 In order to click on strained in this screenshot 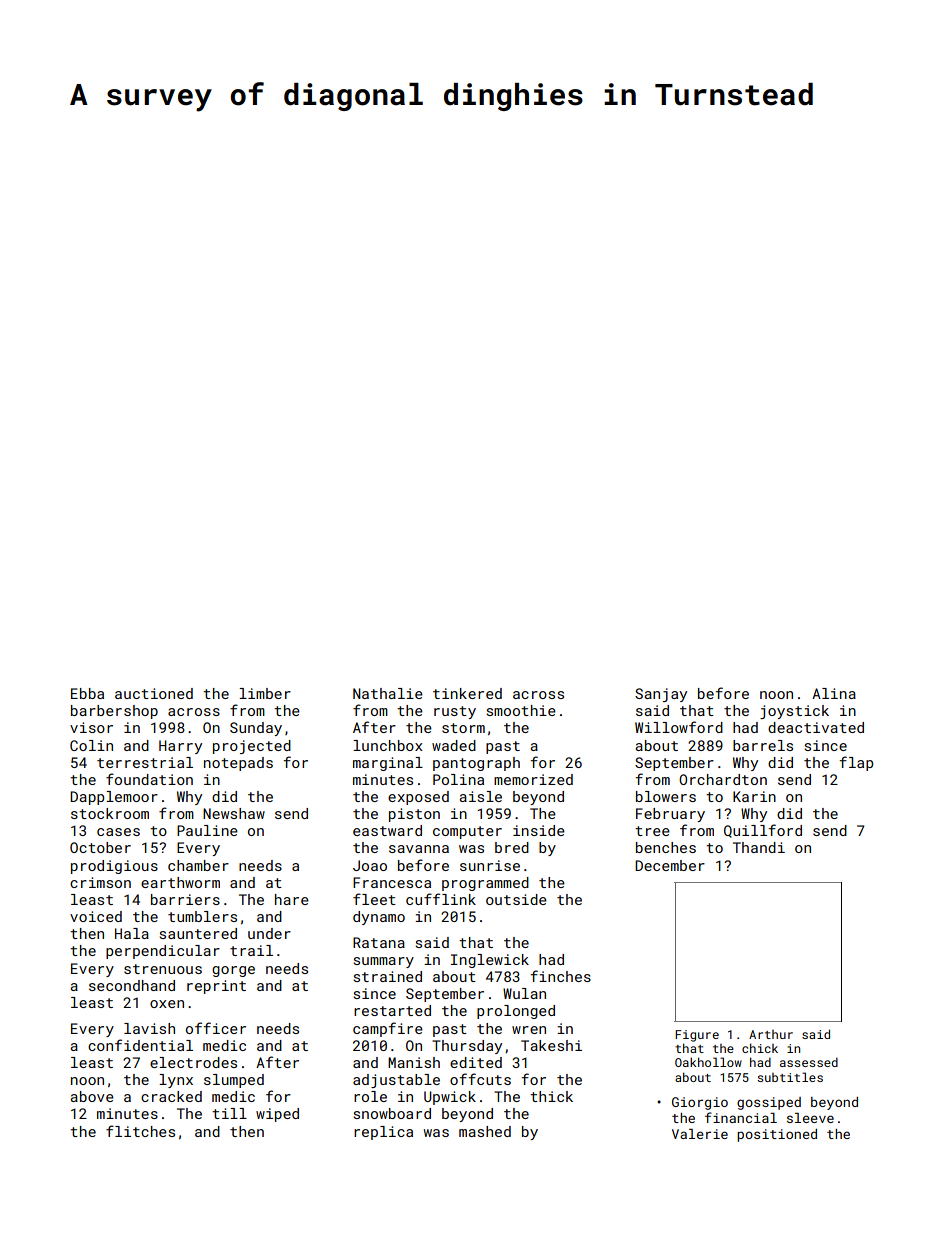, I will do `click(387, 976)`.
